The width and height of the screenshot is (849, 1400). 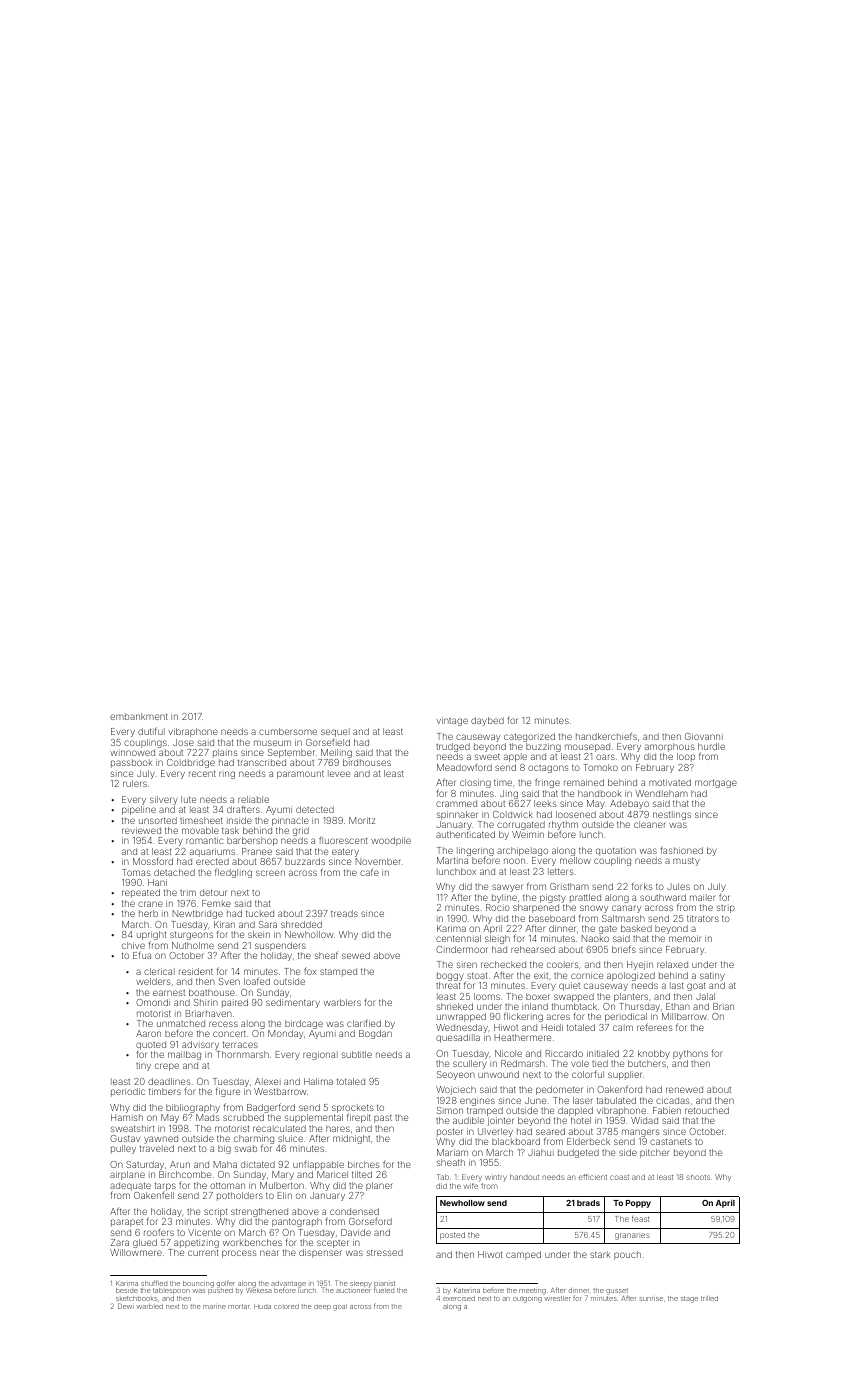 I want to click on unwrapped, so click(x=461, y=1017).
